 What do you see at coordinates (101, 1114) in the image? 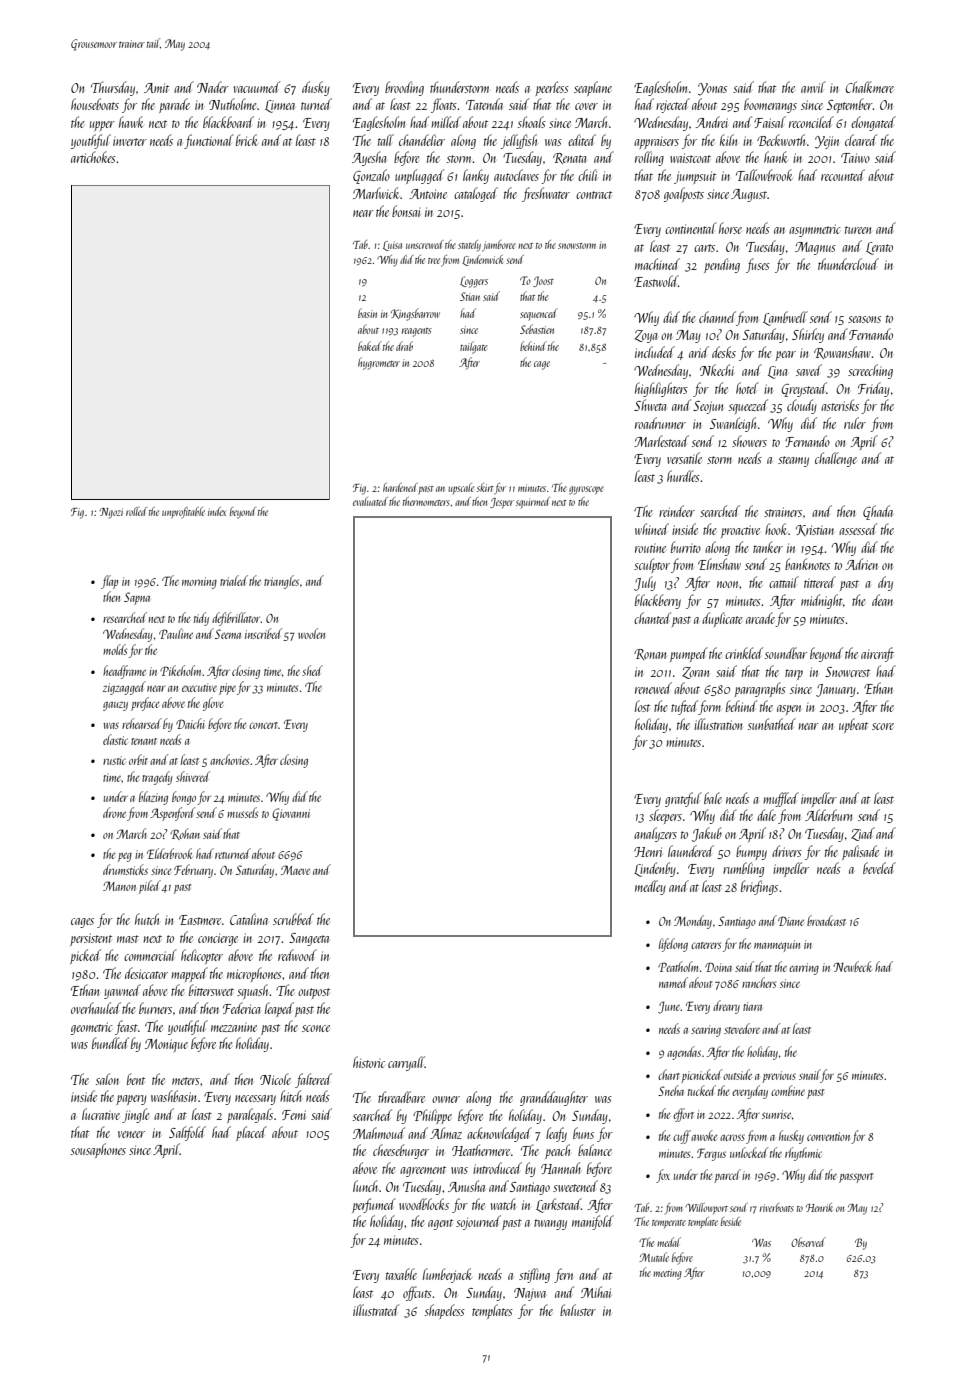
I see `lucrative` at bounding box center [101, 1114].
